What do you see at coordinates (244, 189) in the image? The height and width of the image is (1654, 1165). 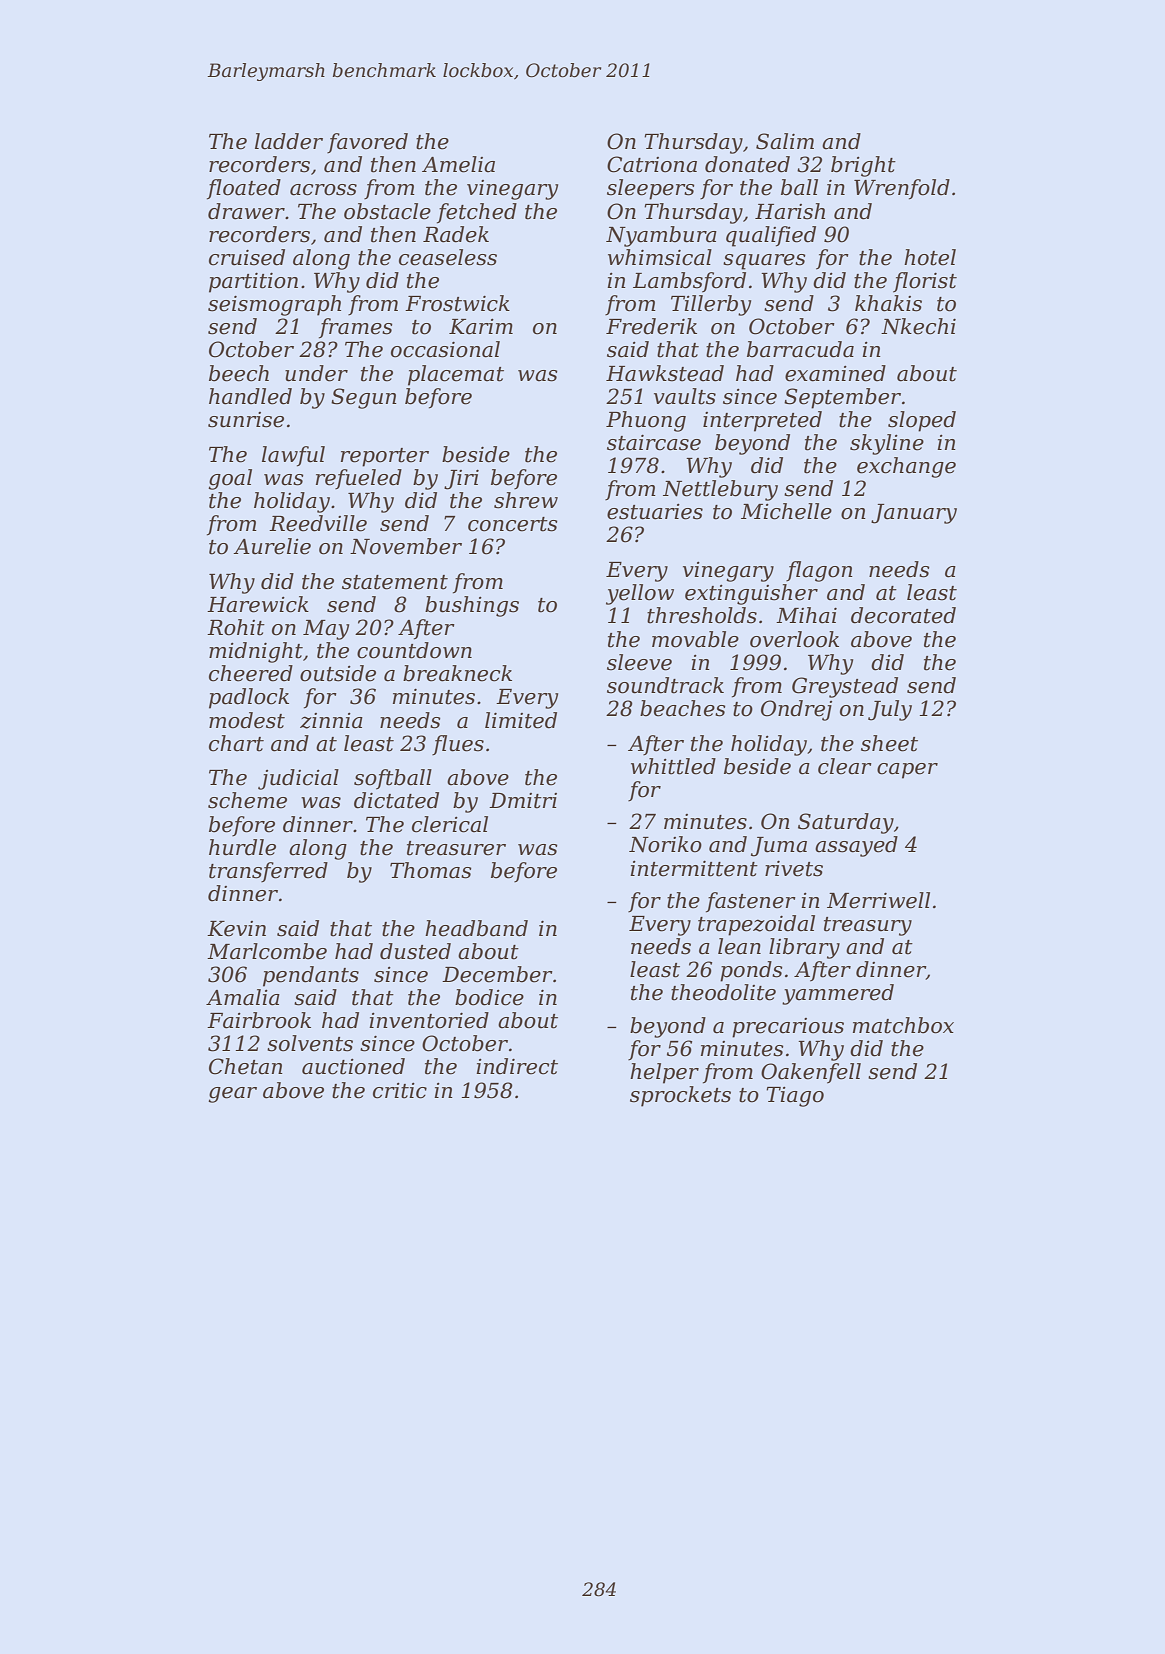 I see `floated` at bounding box center [244, 189].
